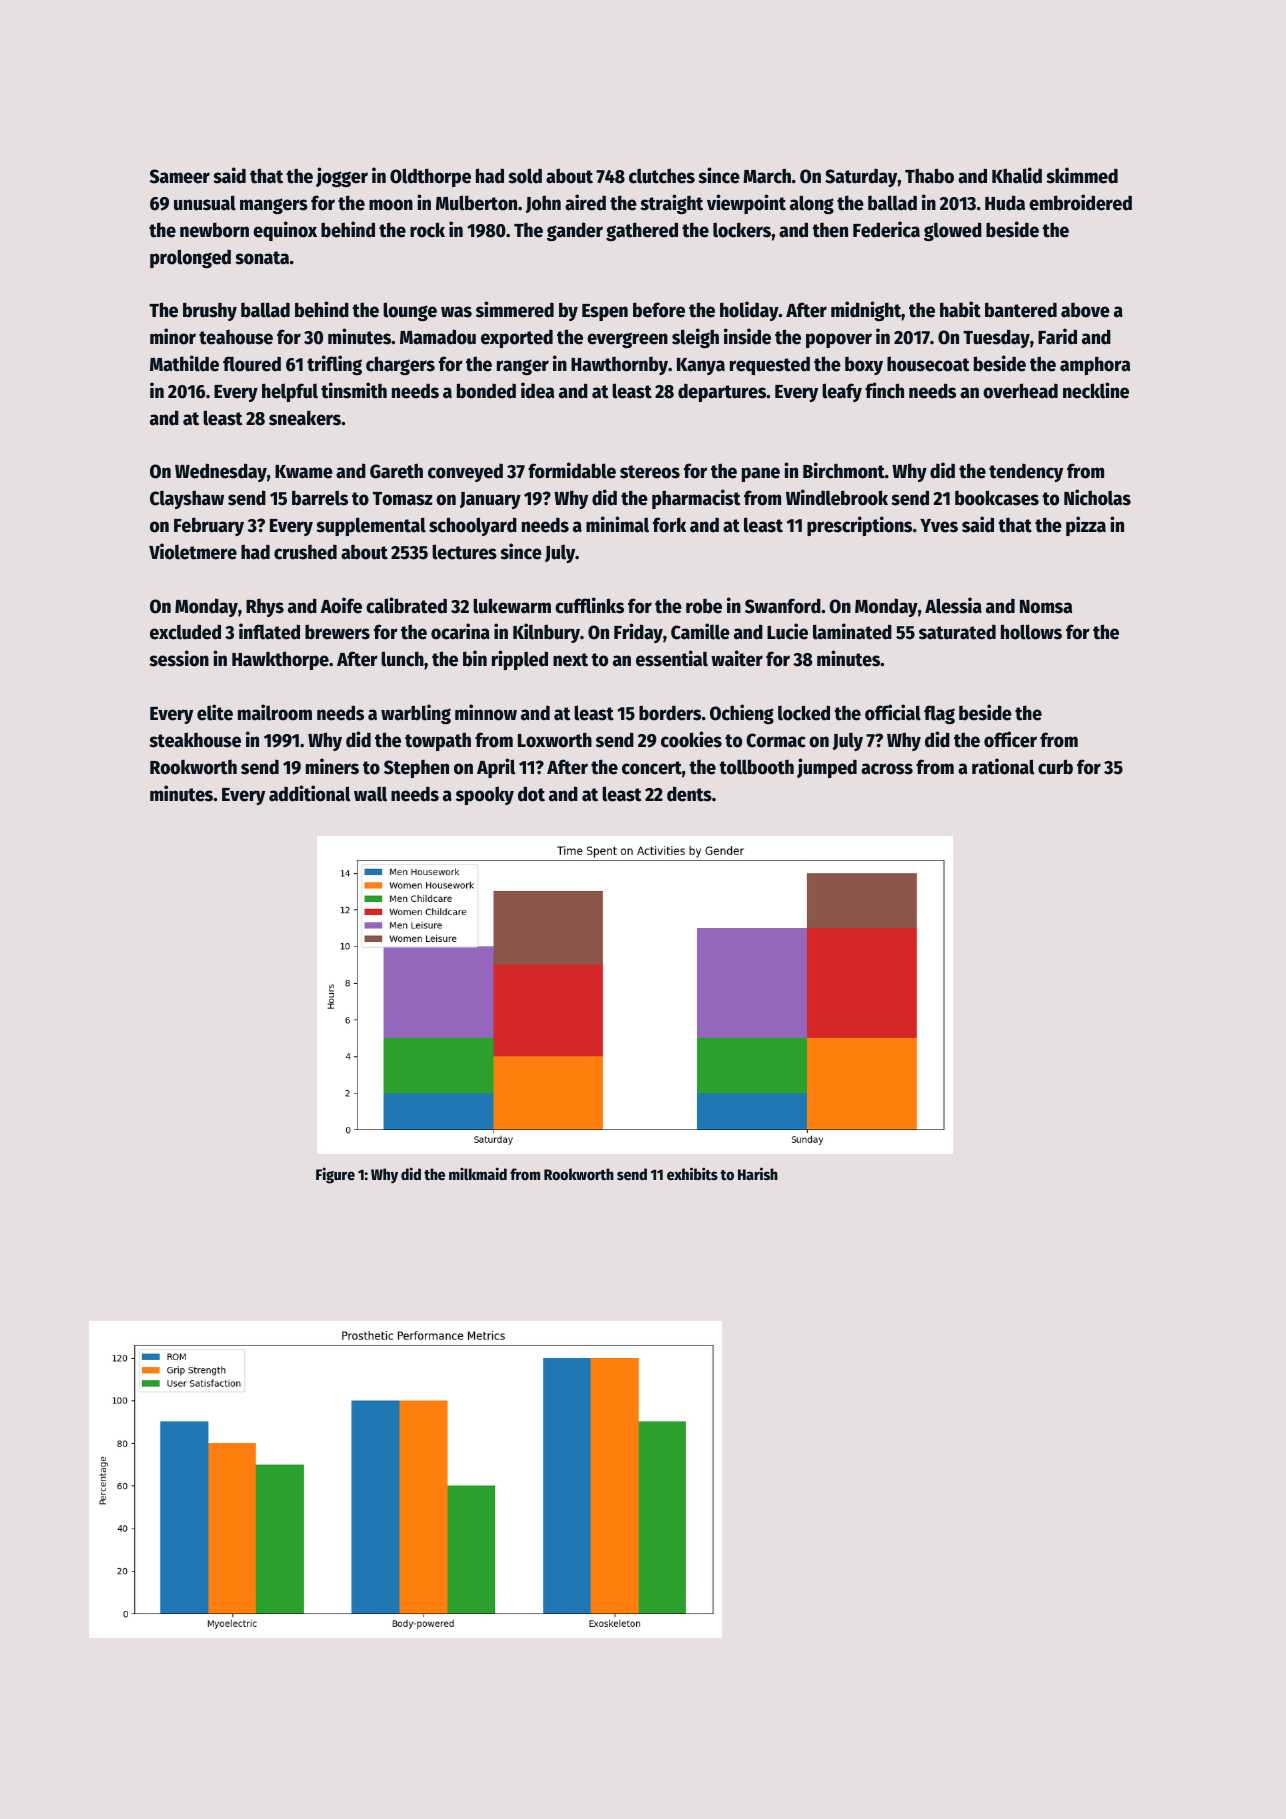 The width and height of the document is (1286, 1819). What do you see at coordinates (309, 793) in the document?
I see `additional` at bounding box center [309, 793].
